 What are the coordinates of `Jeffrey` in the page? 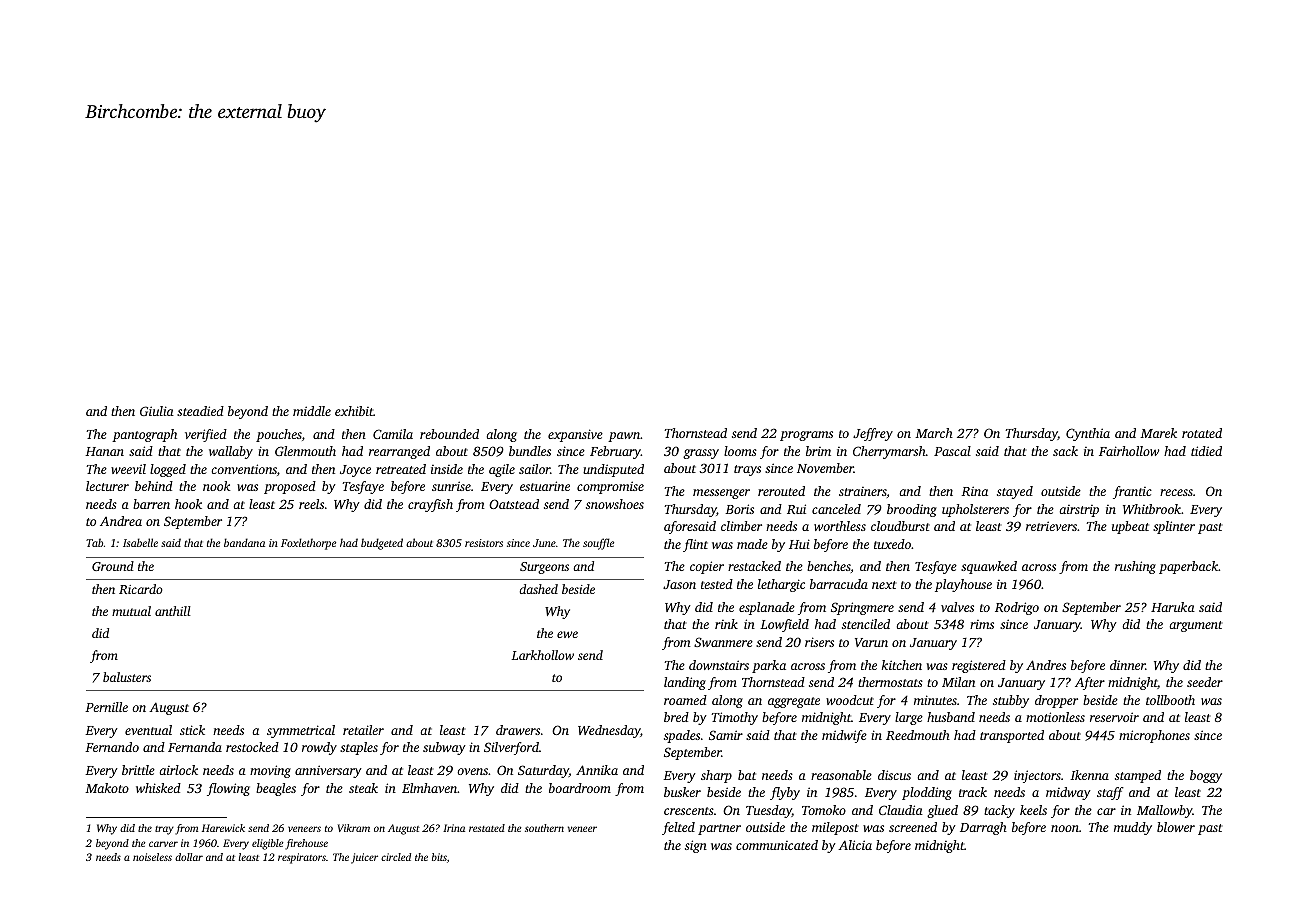 It's located at (873, 434).
